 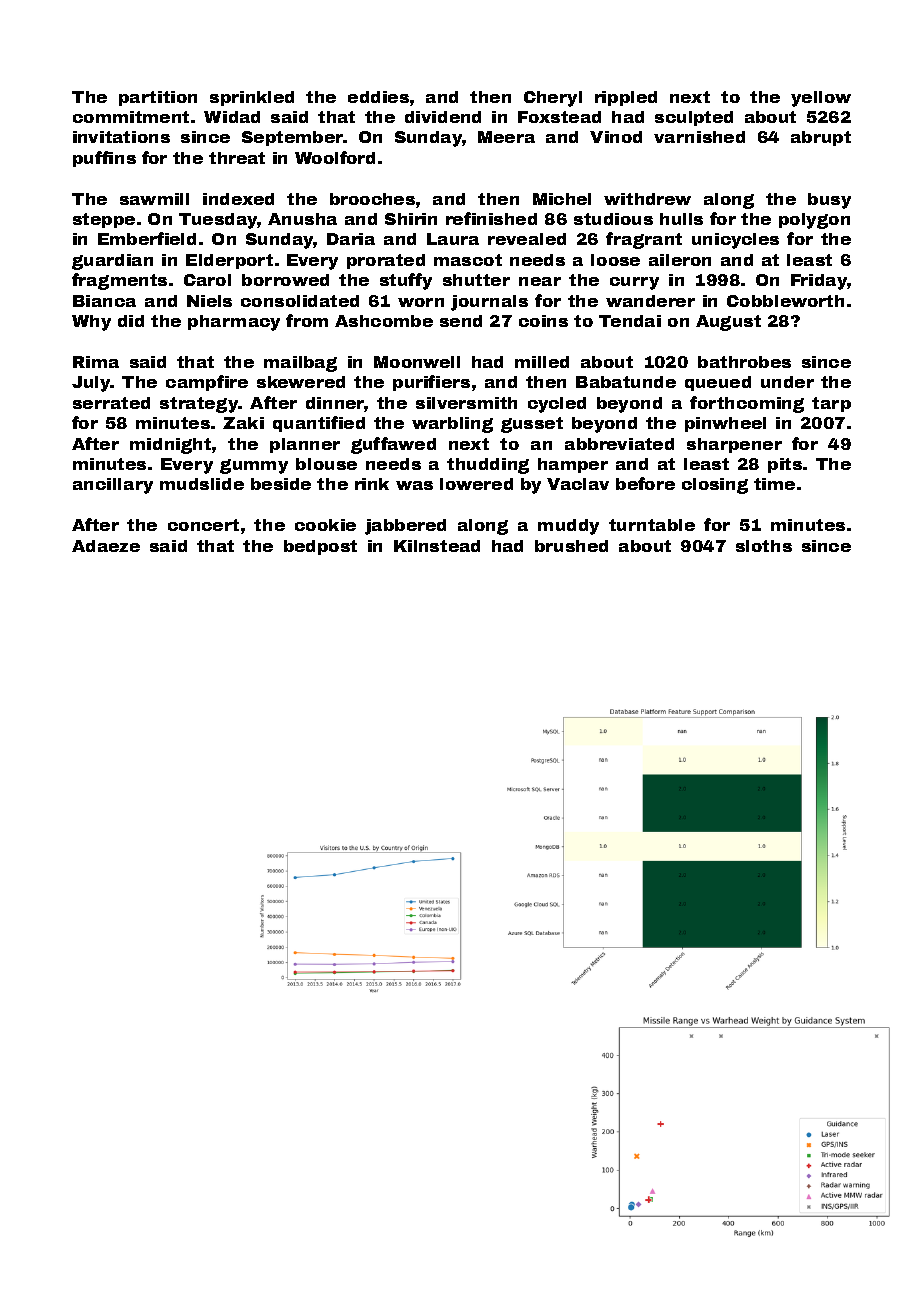 I want to click on tarp, so click(x=831, y=404).
